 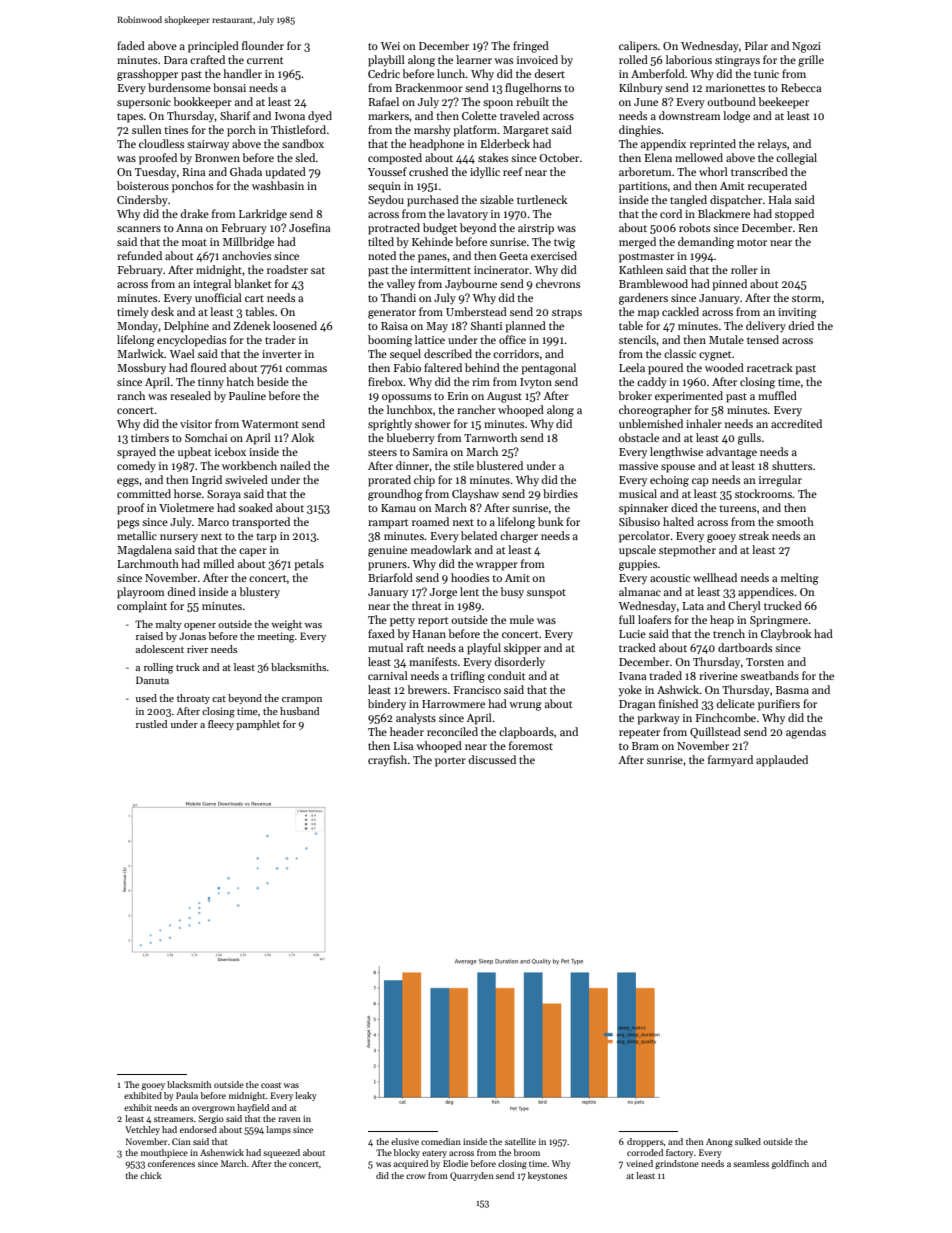 What do you see at coordinates (472, 1176) in the screenshot?
I see `Quarryden` at bounding box center [472, 1176].
